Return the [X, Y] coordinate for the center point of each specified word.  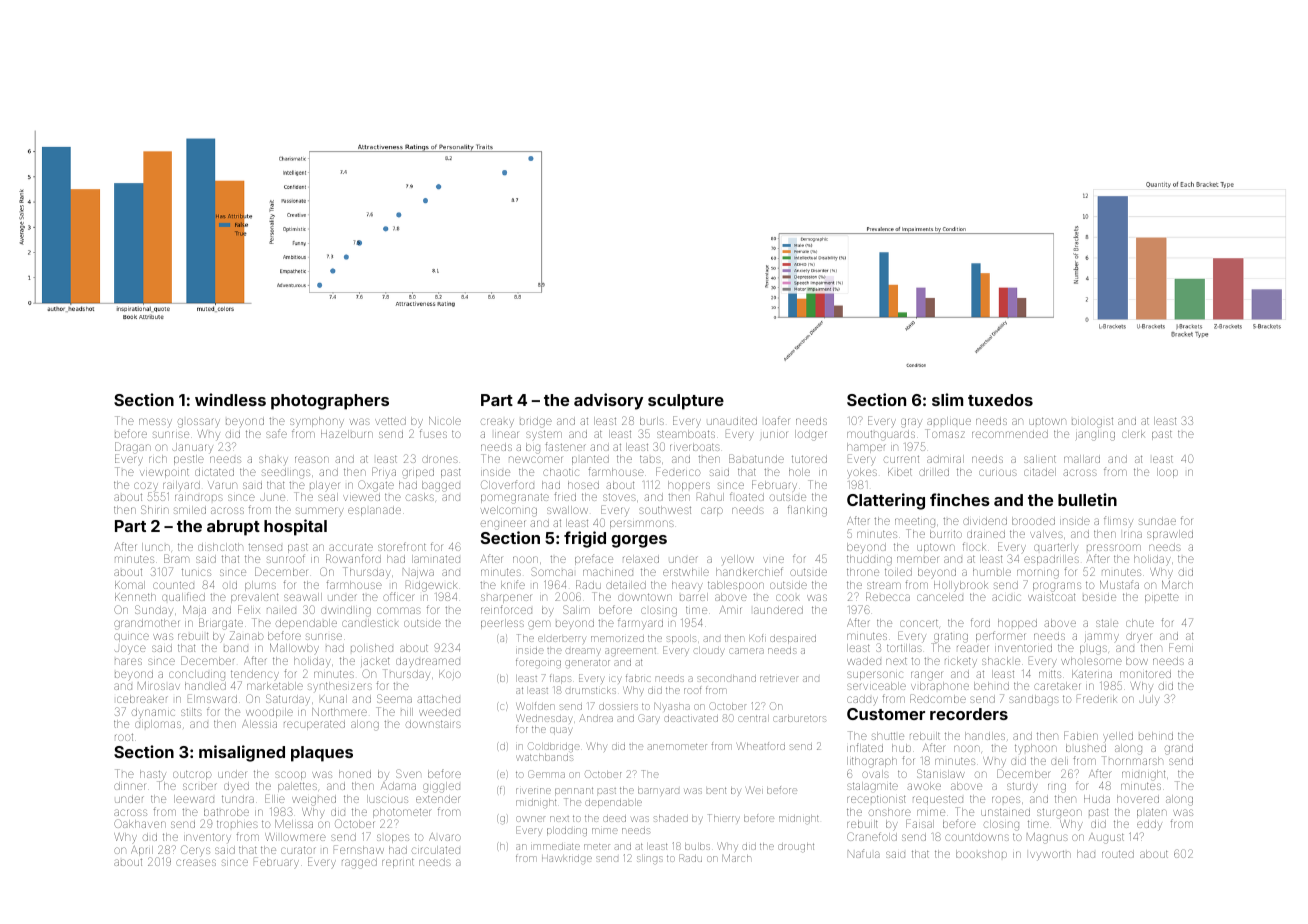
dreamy [583, 651]
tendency [255, 675]
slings [649, 859]
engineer [503, 525]
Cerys [195, 851]
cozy [146, 487]
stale [1107, 623]
